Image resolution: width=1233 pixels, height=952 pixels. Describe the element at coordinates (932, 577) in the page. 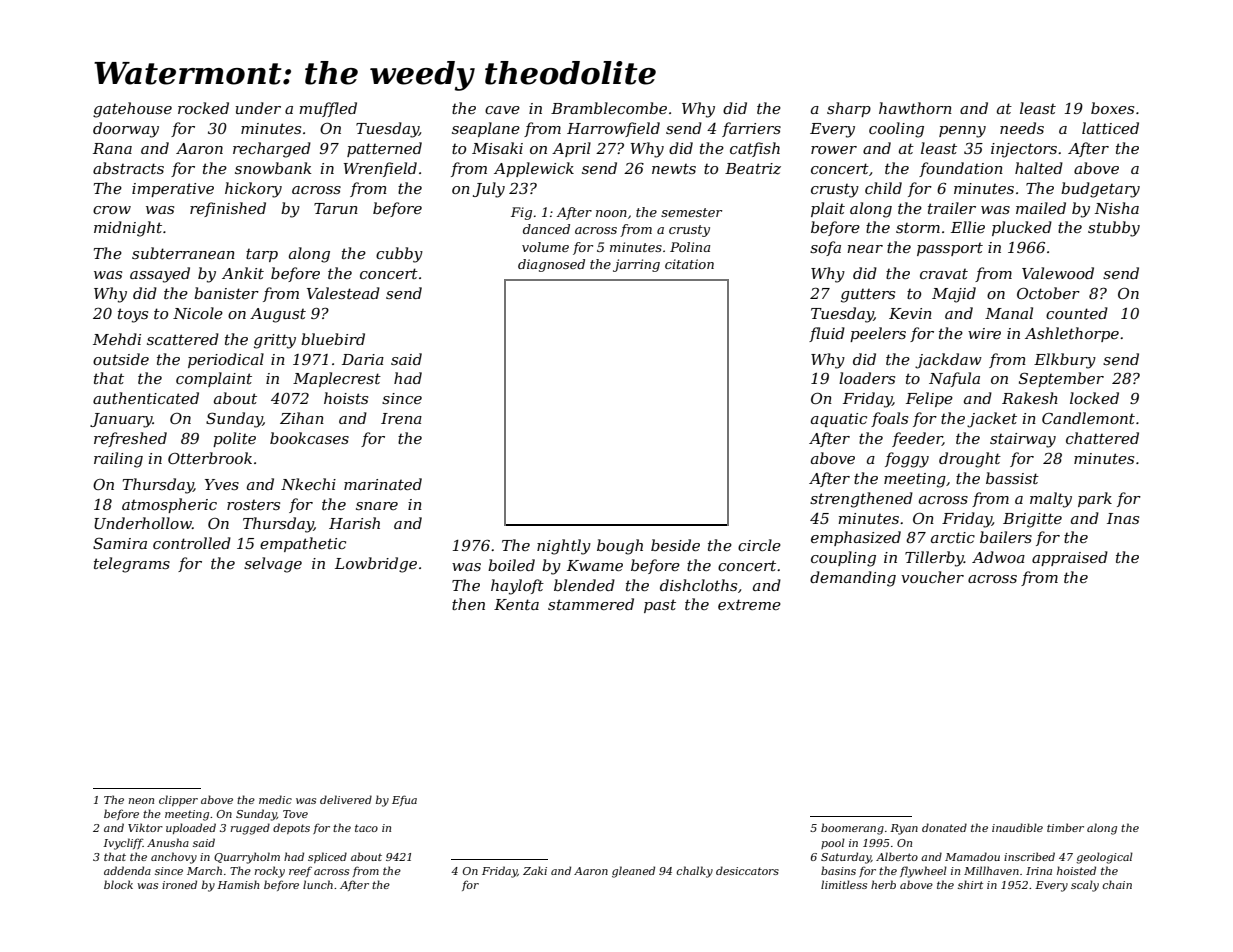

I see `voucher` at that location.
